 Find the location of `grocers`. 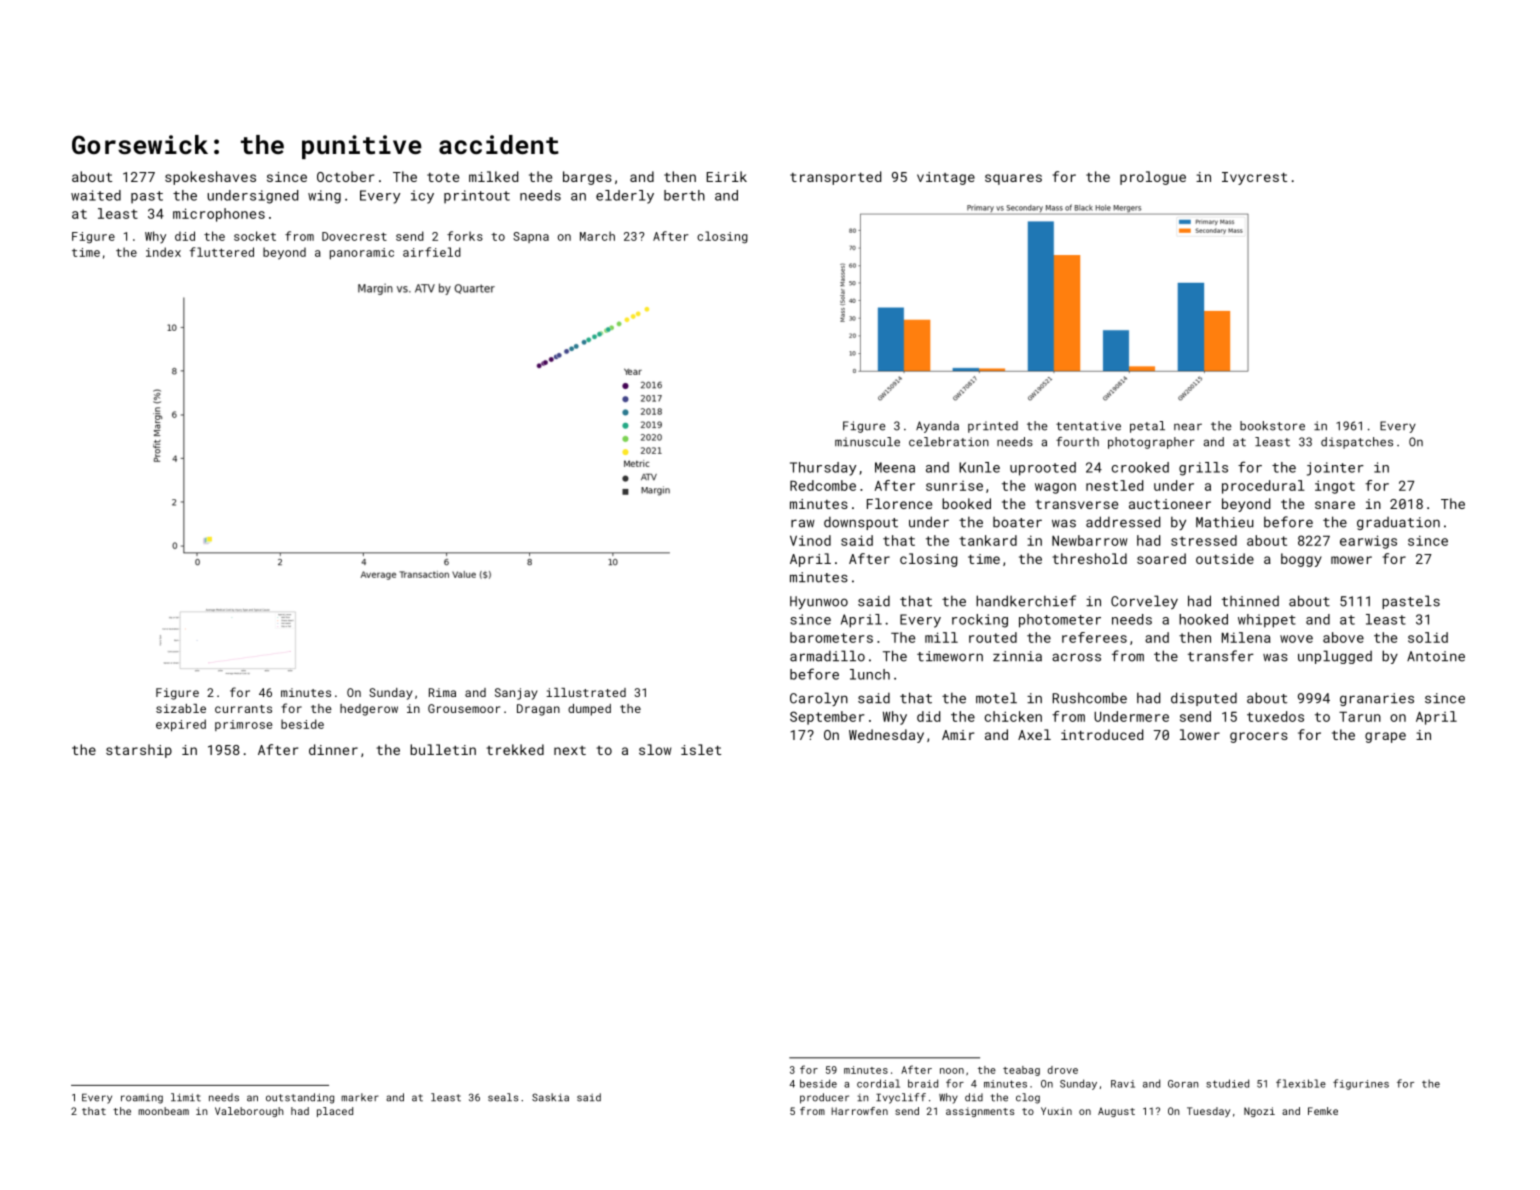

grocers is located at coordinates (1259, 737).
